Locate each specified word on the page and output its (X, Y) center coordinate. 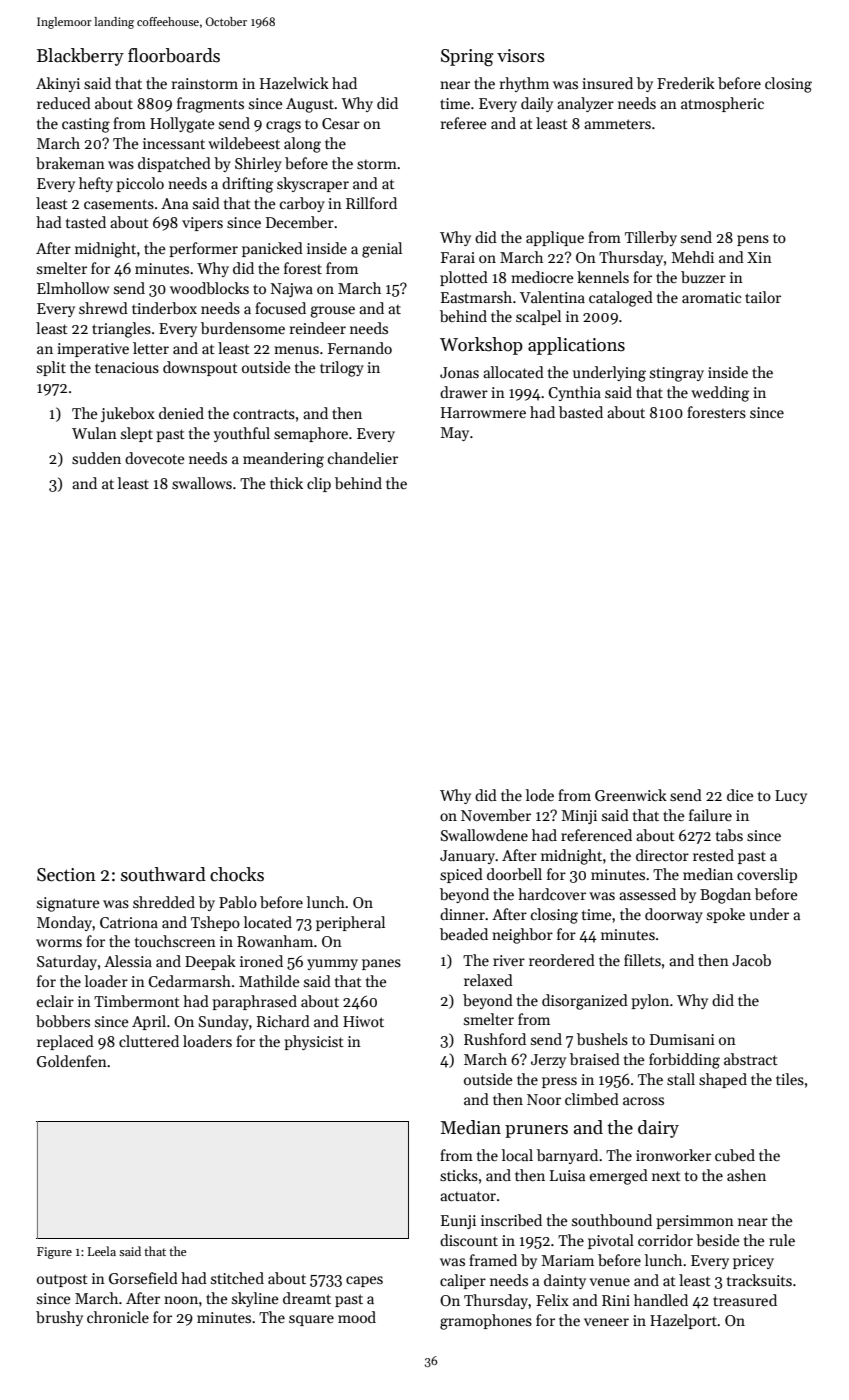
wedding (720, 394)
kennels (603, 277)
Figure (54, 1253)
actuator (468, 1196)
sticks (459, 1175)
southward (163, 874)
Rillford (371, 203)
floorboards (174, 55)
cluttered (149, 1041)
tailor (763, 297)
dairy (658, 1129)
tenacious (127, 367)
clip (319, 484)
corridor (665, 1240)
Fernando (360, 348)
